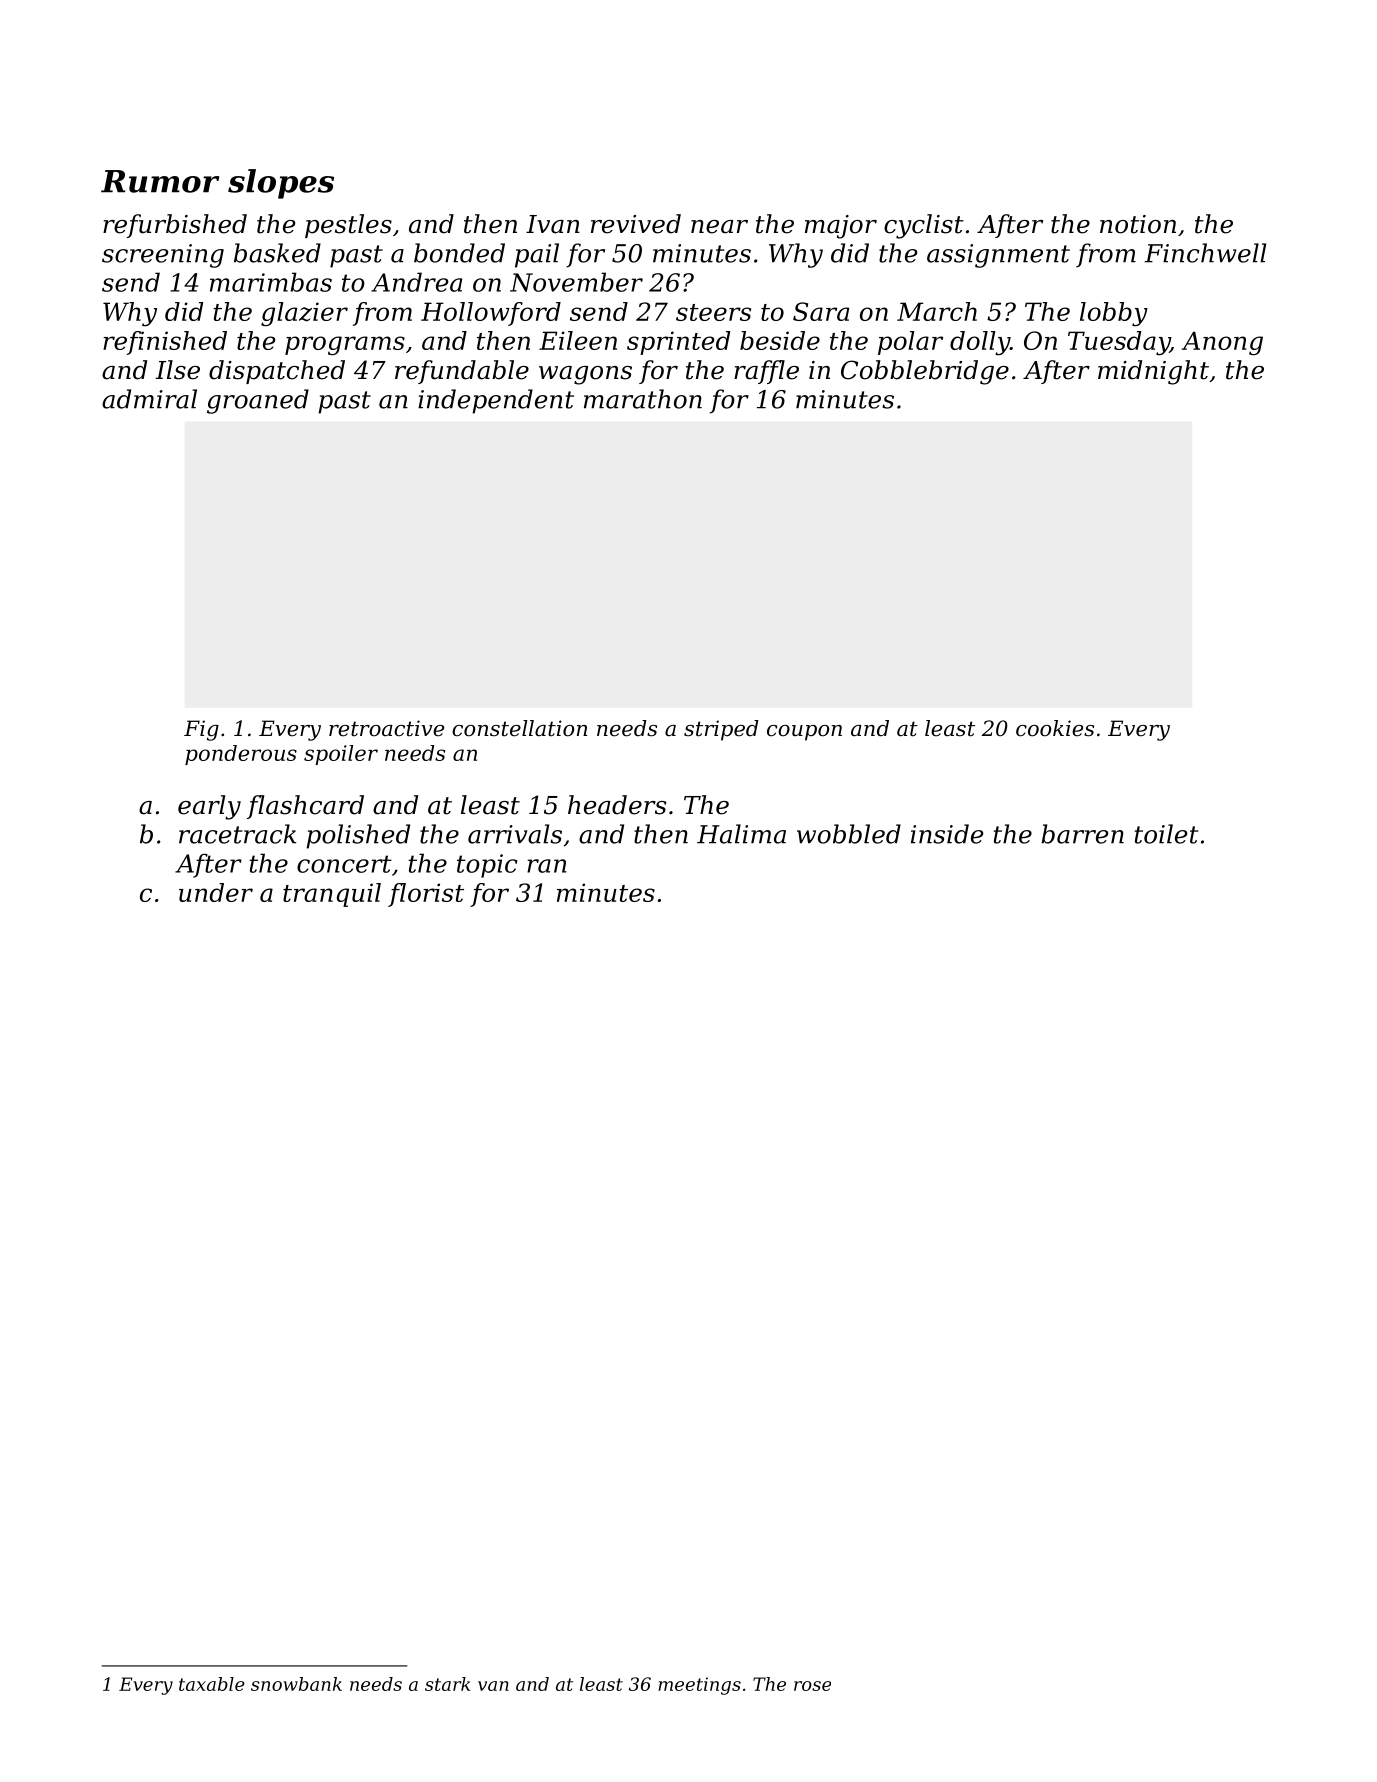  I want to click on taxable, so click(212, 1684).
